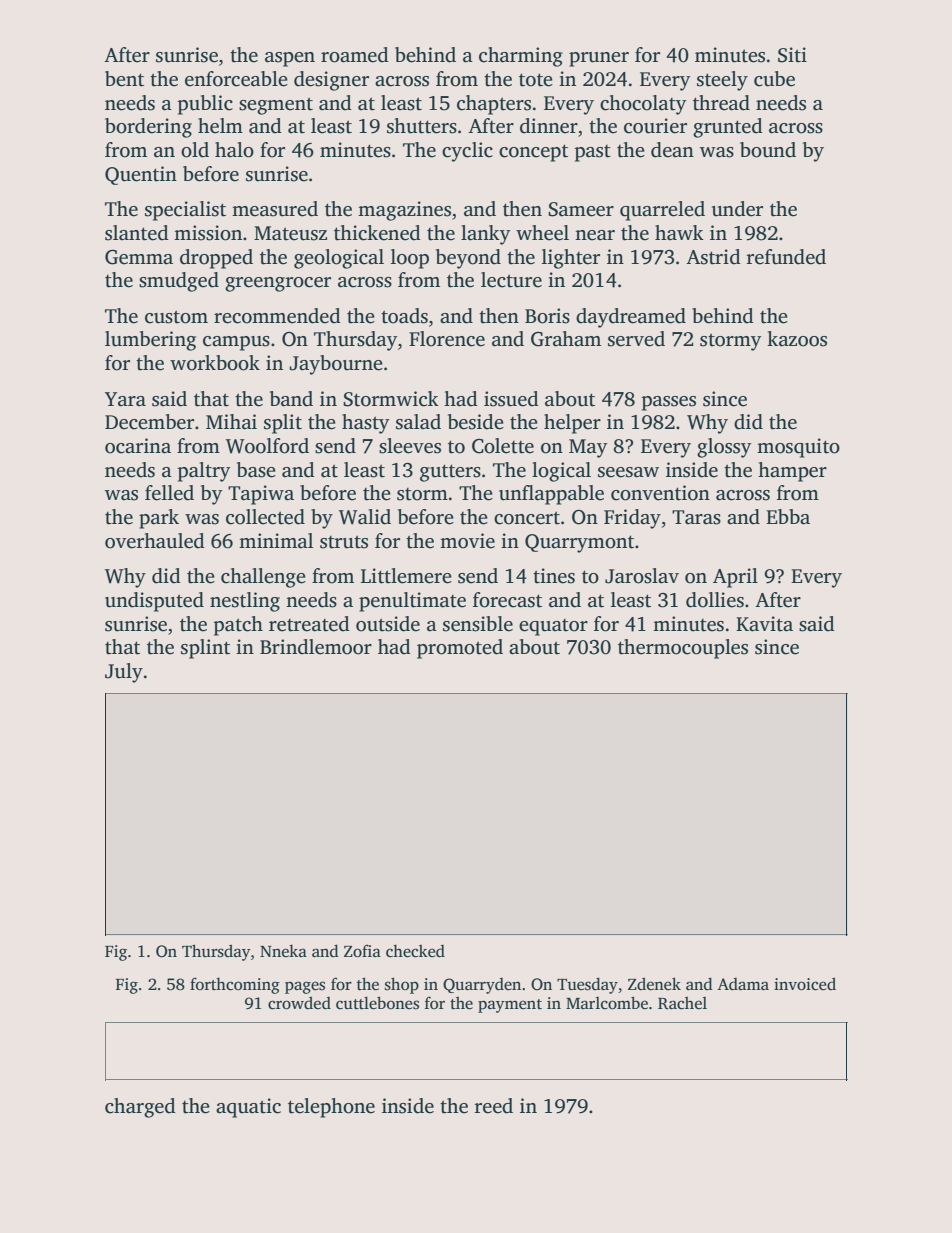 The image size is (952, 1233). What do you see at coordinates (138, 446) in the image?
I see `ocarina` at bounding box center [138, 446].
